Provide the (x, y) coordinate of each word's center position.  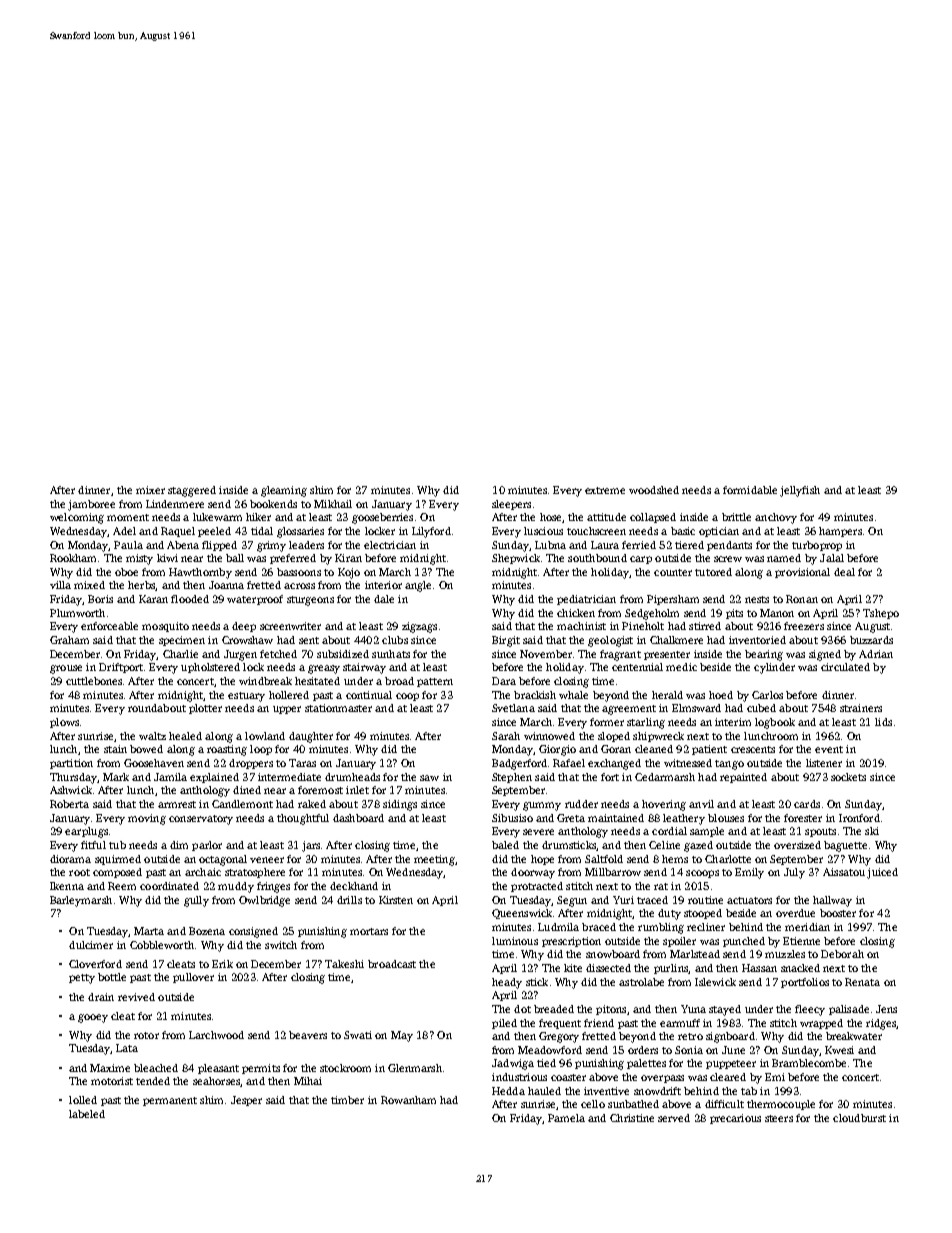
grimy (271, 546)
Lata (127, 1048)
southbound (597, 558)
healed (185, 736)
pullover (193, 978)
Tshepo (881, 614)
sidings (400, 805)
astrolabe (641, 982)
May (402, 1036)
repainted (743, 778)
